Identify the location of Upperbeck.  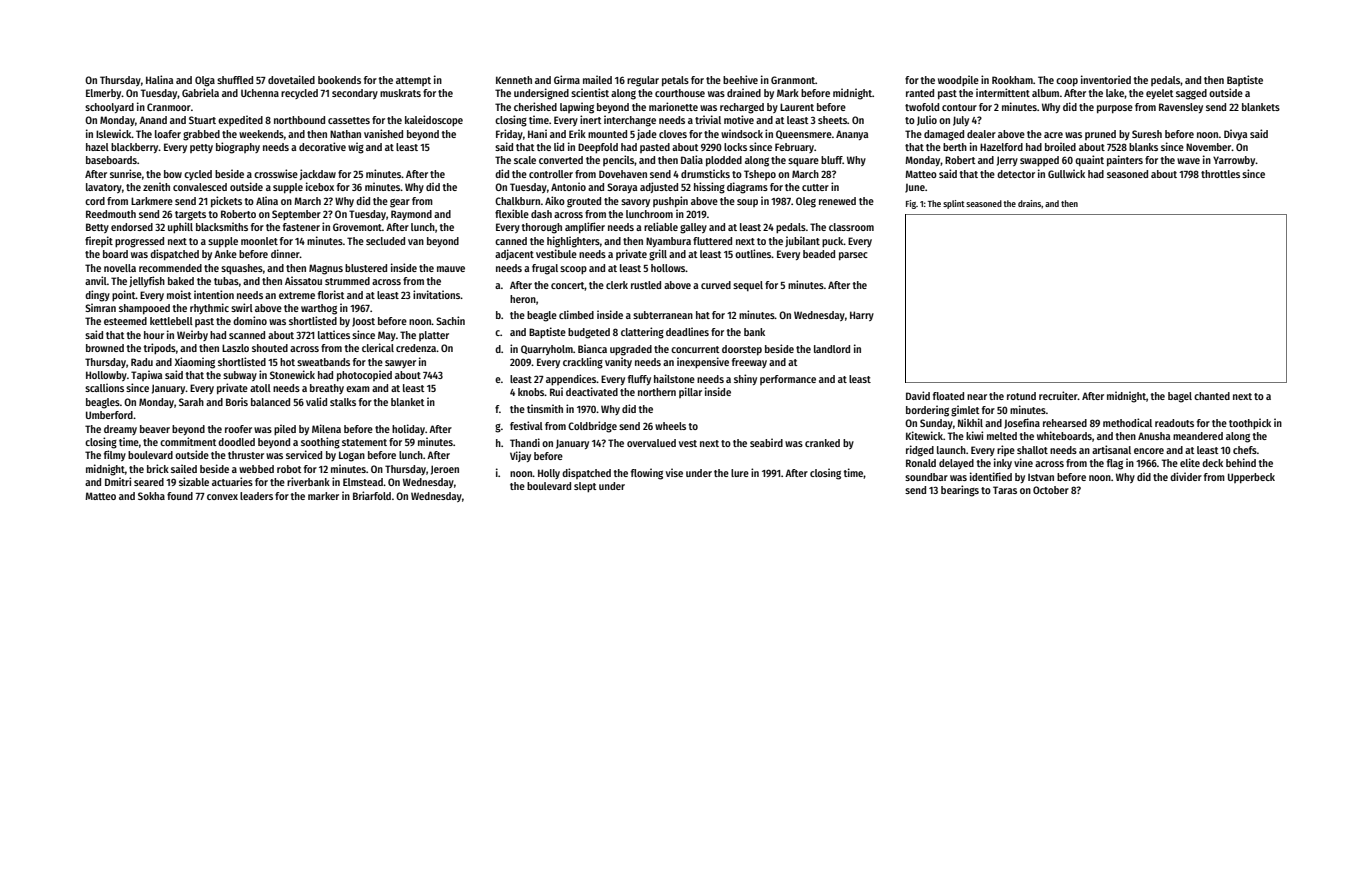
(1251, 478).
